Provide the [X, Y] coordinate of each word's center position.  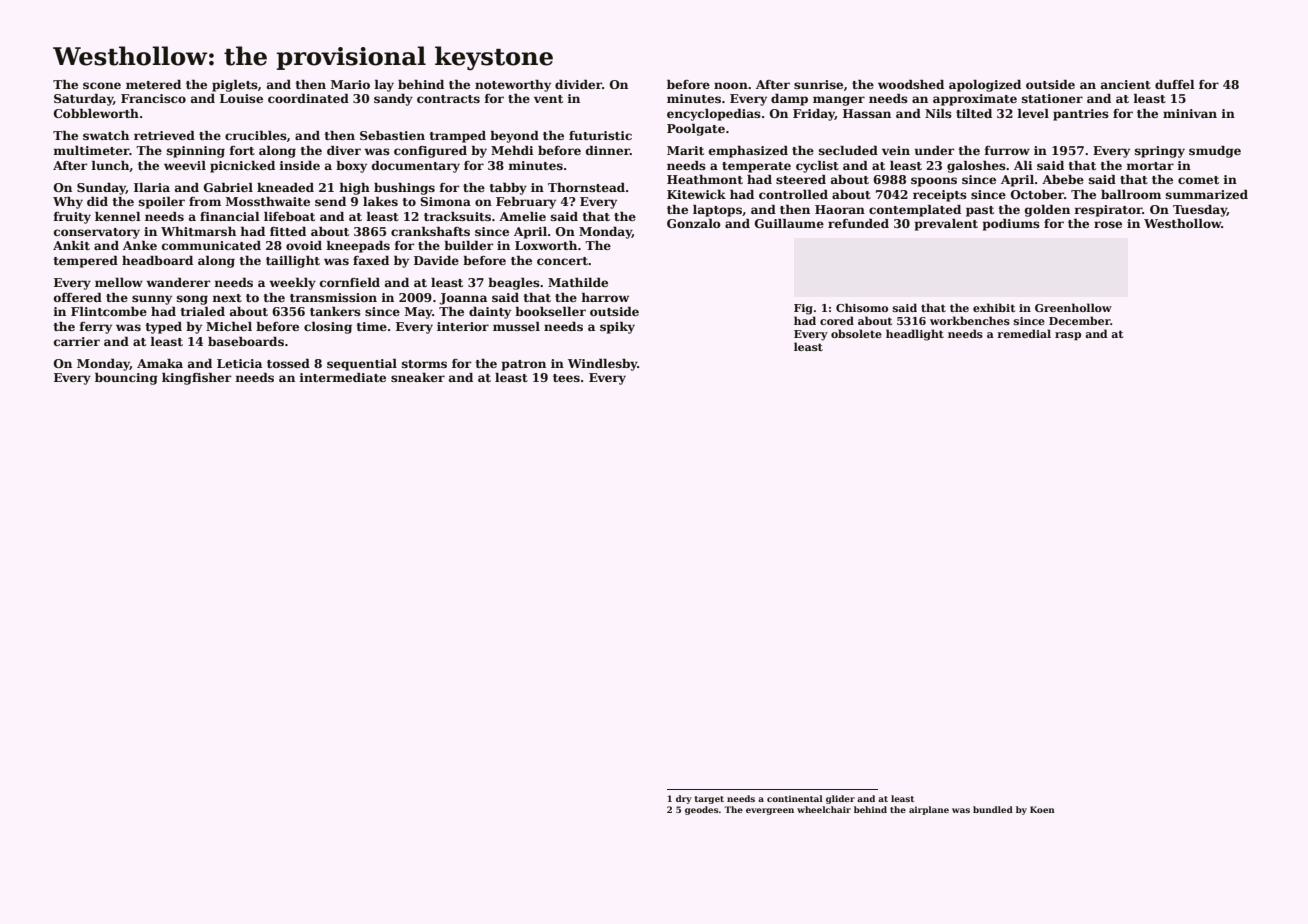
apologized [985, 86]
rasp [1068, 336]
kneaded [285, 187]
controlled [793, 194]
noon [731, 85]
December [1079, 320]
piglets [235, 86]
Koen [1042, 809]
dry [684, 799]
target [709, 800]
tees [566, 378]
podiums [1011, 225]
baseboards [246, 341]
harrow [605, 297]
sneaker [418, 377]
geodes [702, 810]
